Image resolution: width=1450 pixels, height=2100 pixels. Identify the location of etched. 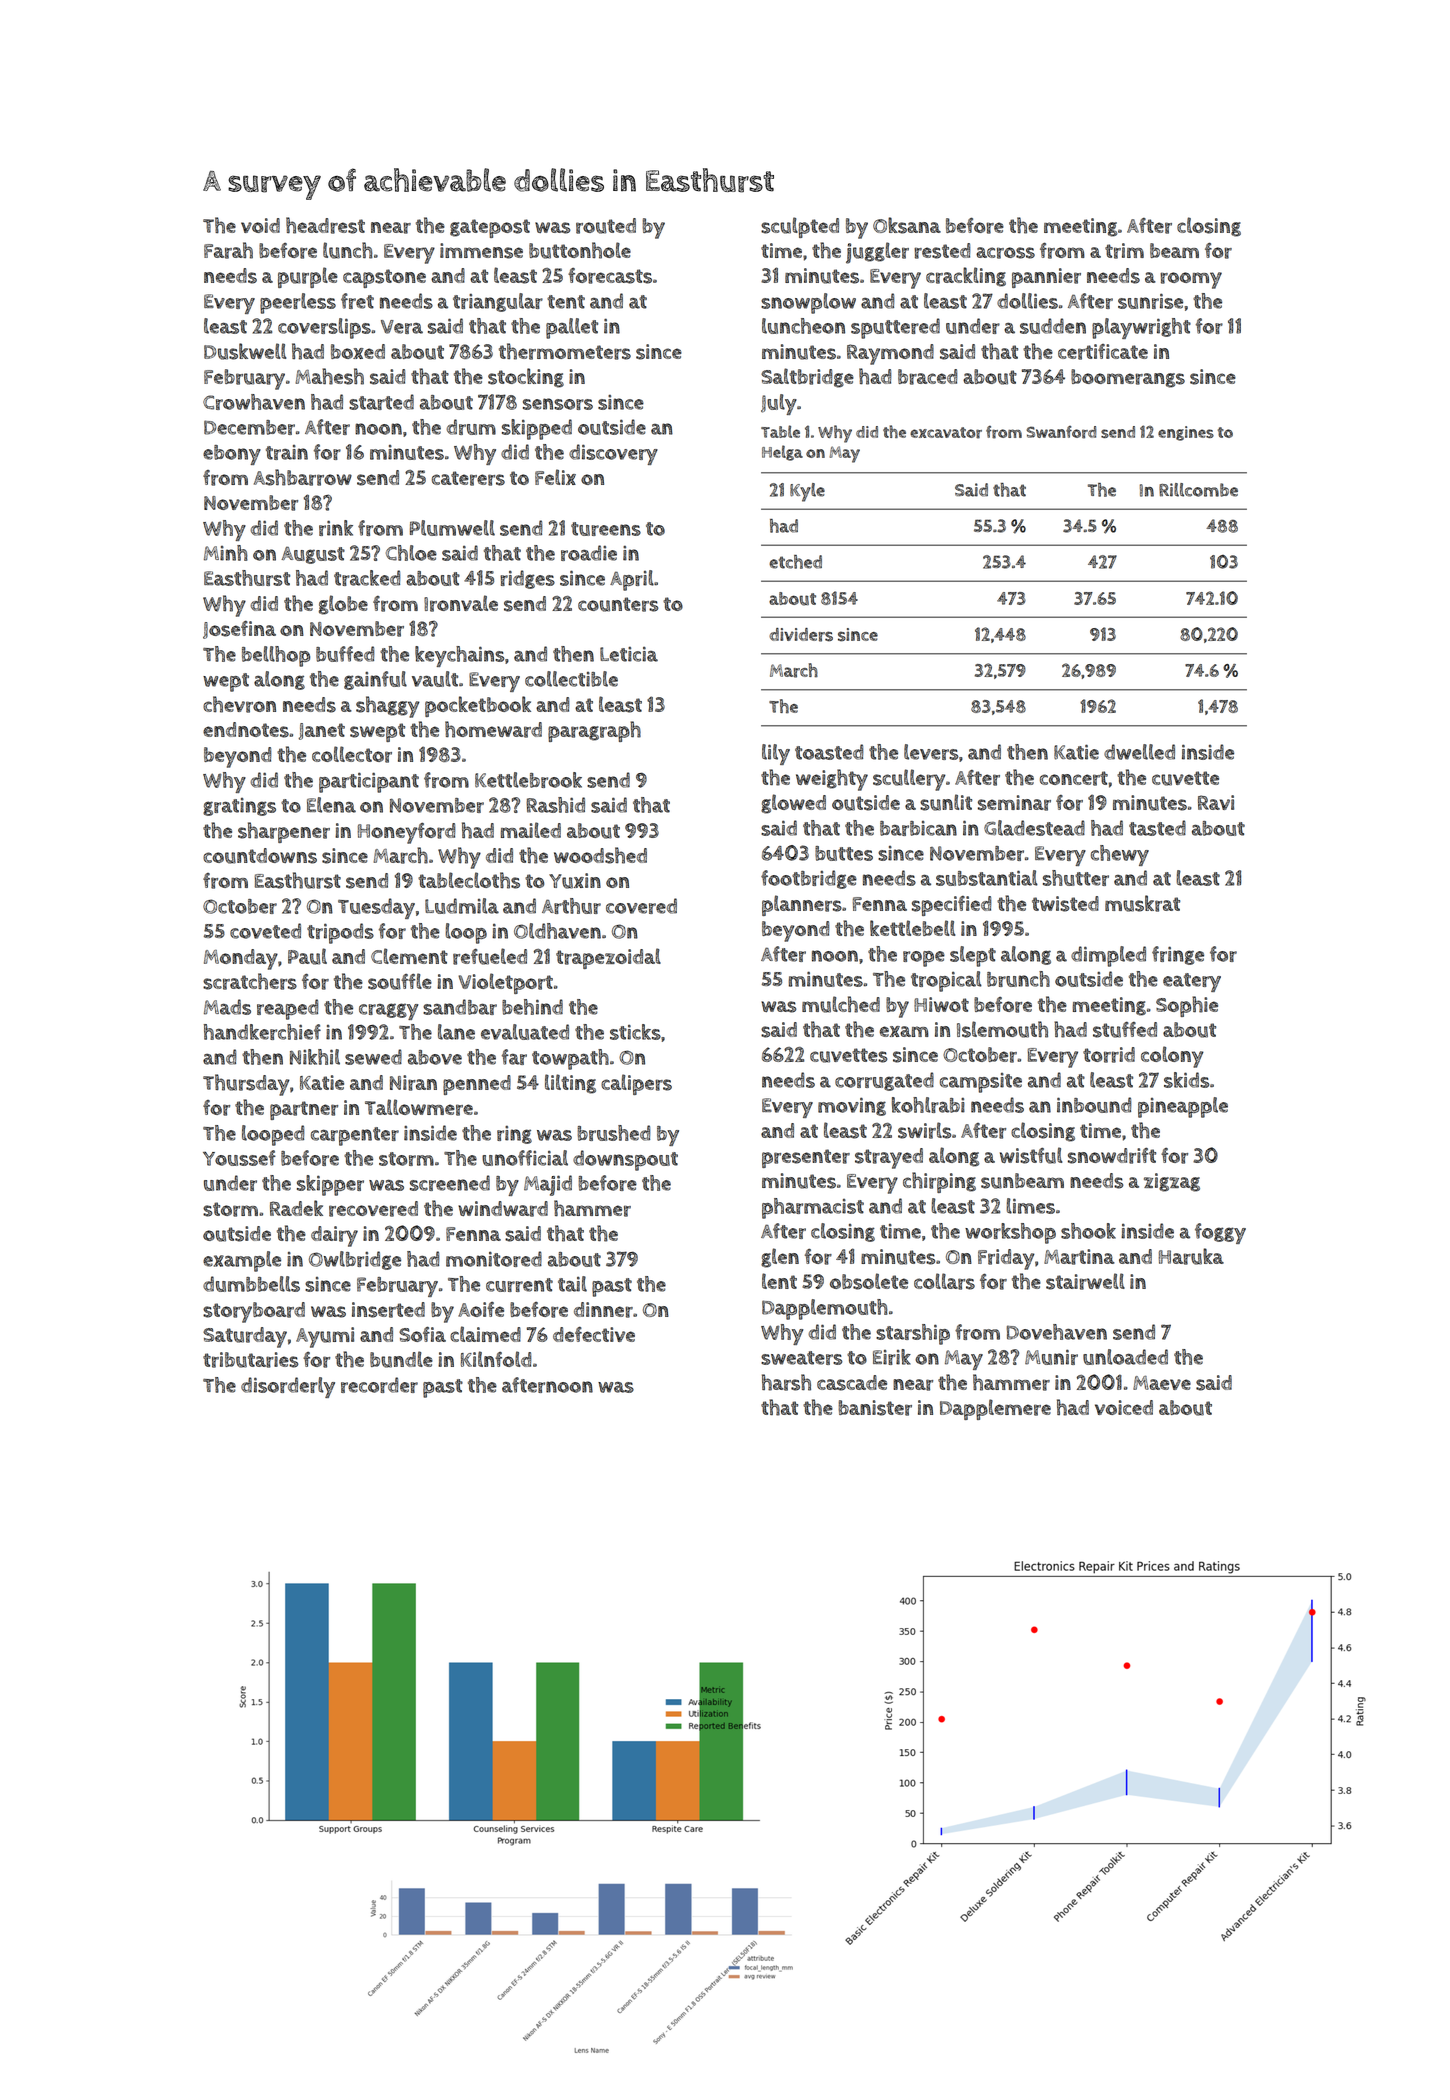
(795, 562).
